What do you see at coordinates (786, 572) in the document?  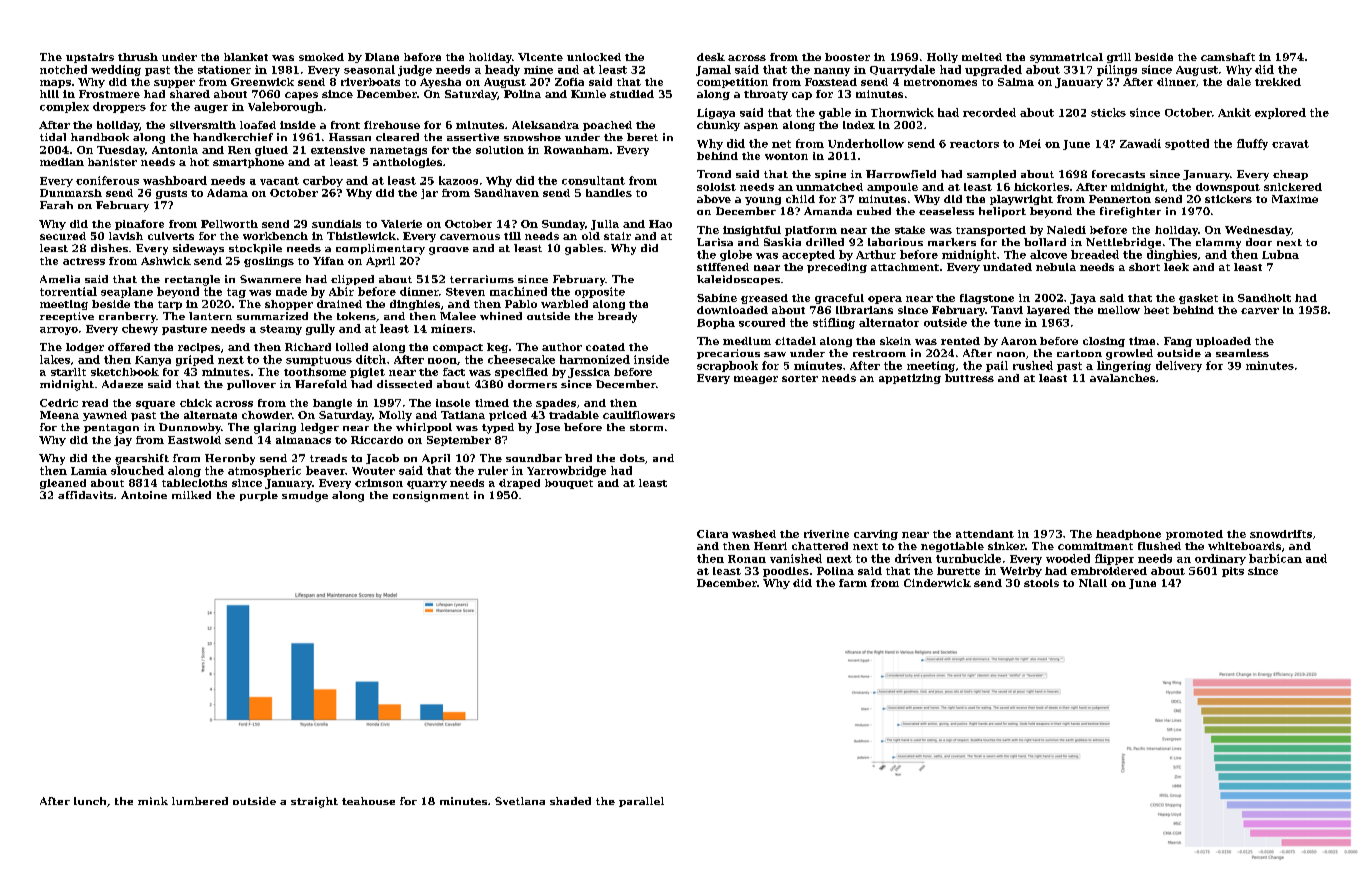 I see `poodles` at bounding box center [786, 572].
